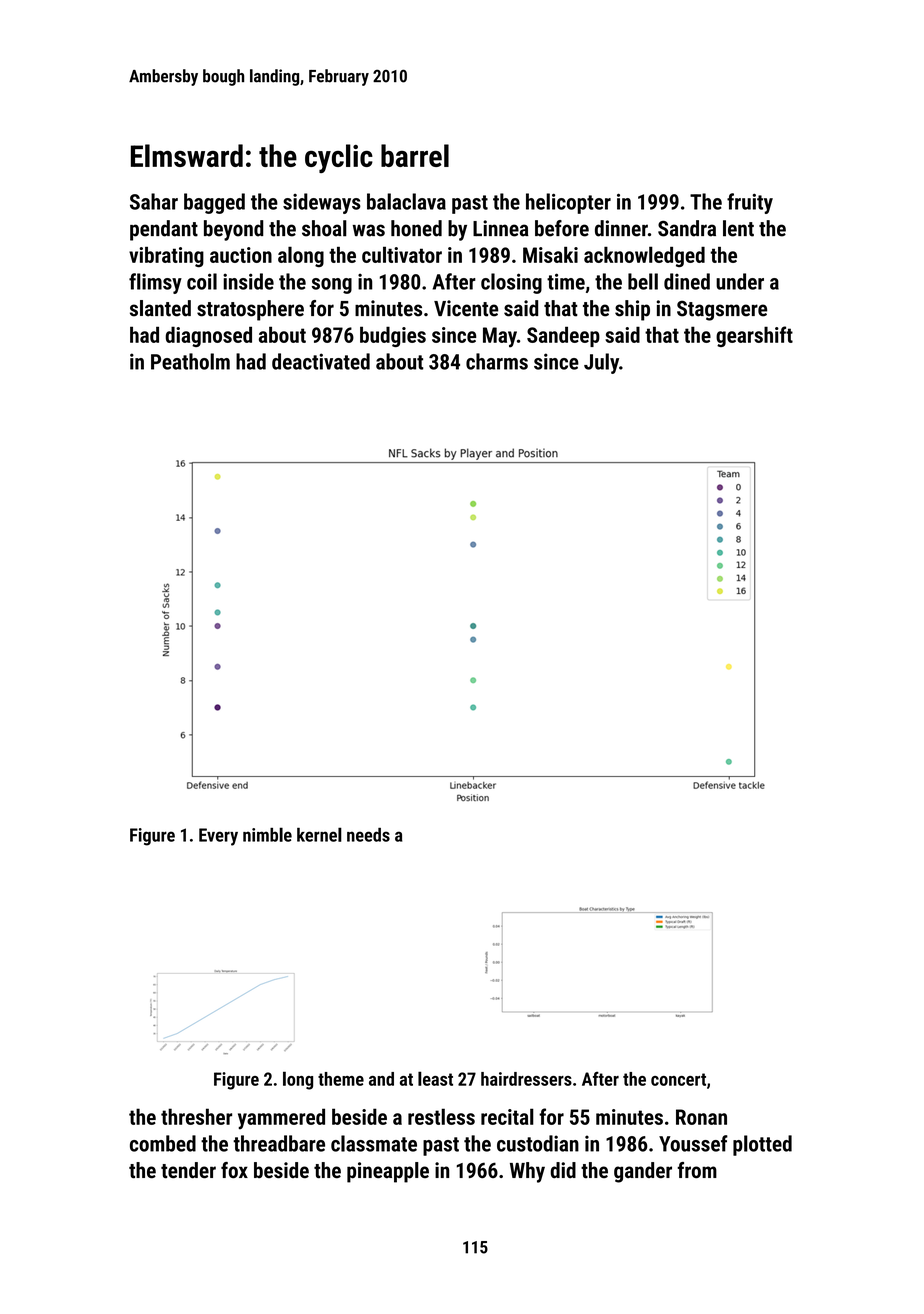 Image resolution: width=924 pixels, height=1314 pixels. What do you see at coordinates (526, 1079) in the screenshot?
I see `hairdressers` at bounding box center [526, 1079].
